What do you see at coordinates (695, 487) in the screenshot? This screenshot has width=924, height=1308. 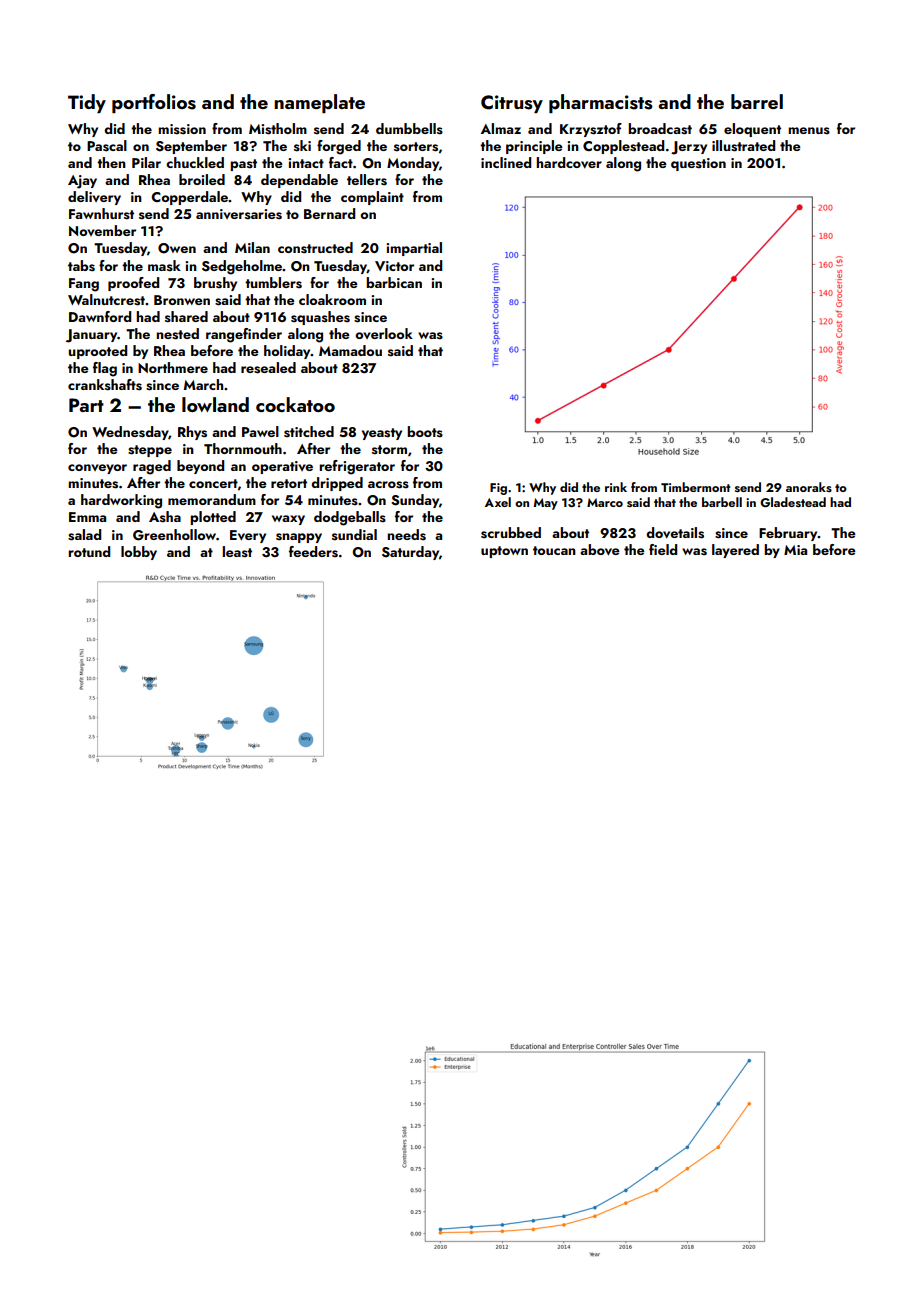 I see `Timbermont` at bounding box center [695, 487].
